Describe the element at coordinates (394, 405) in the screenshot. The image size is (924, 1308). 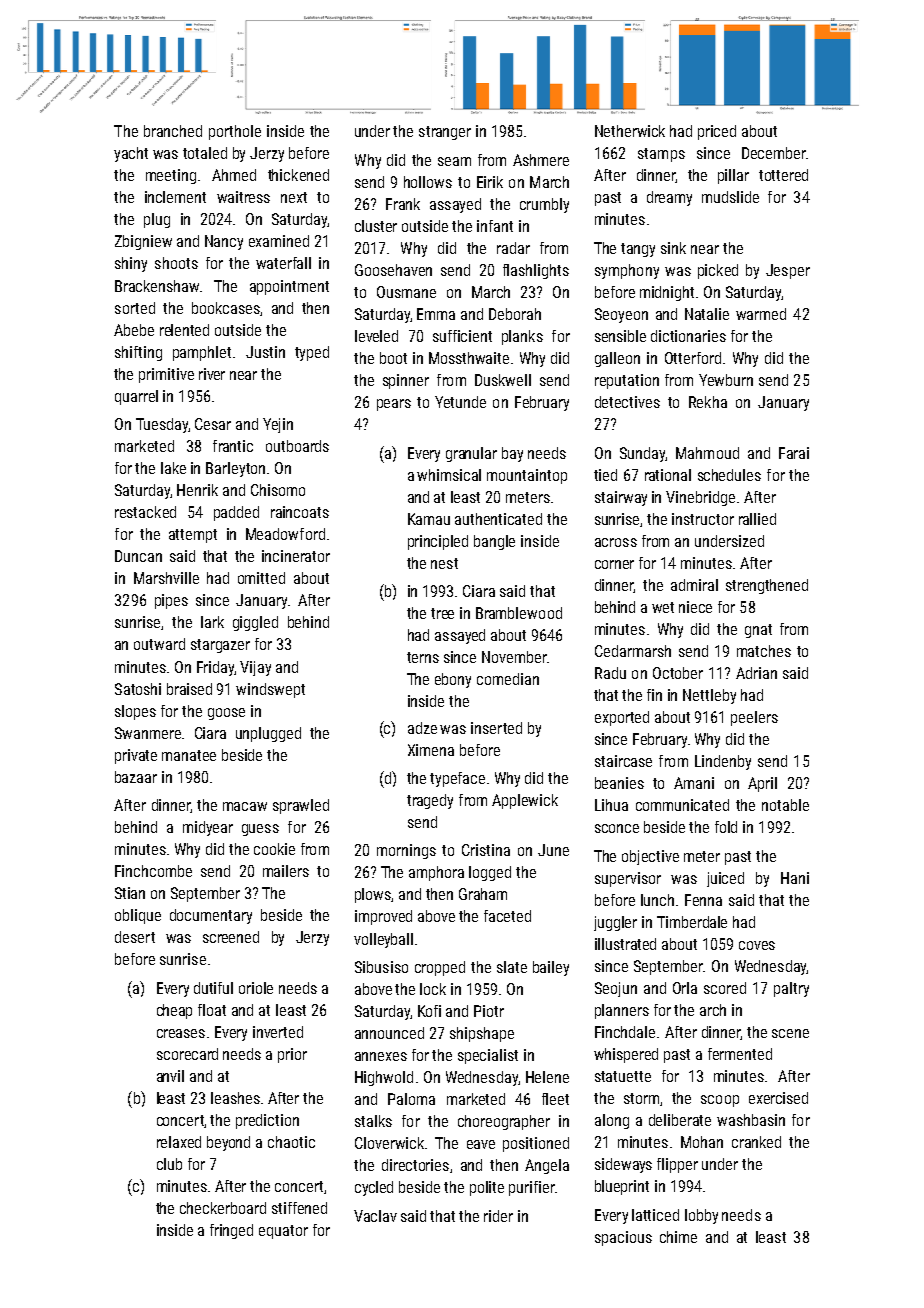
I see `pears` at that location.
